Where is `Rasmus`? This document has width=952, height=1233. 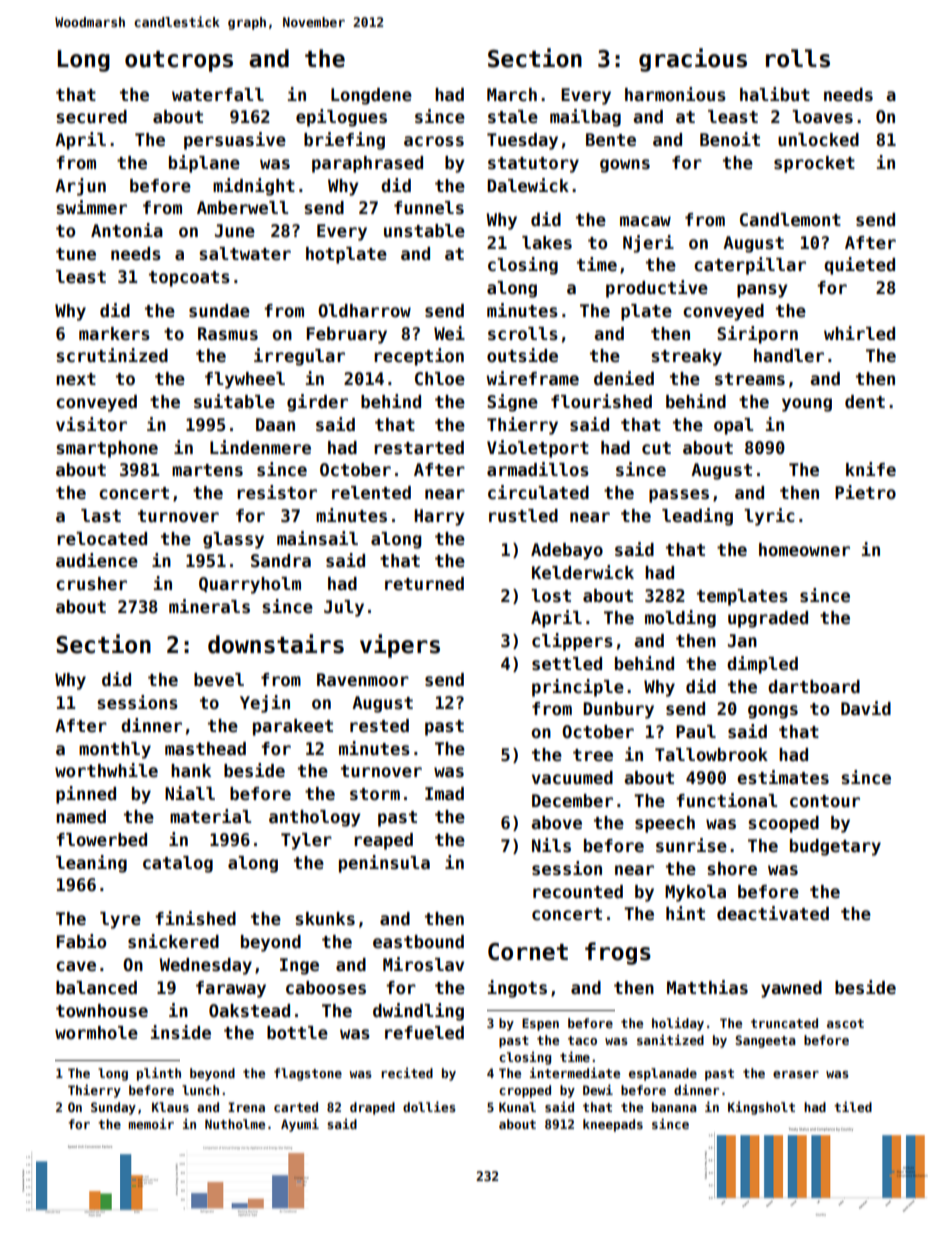 Rasmus is located at coordinates (228, 334).
